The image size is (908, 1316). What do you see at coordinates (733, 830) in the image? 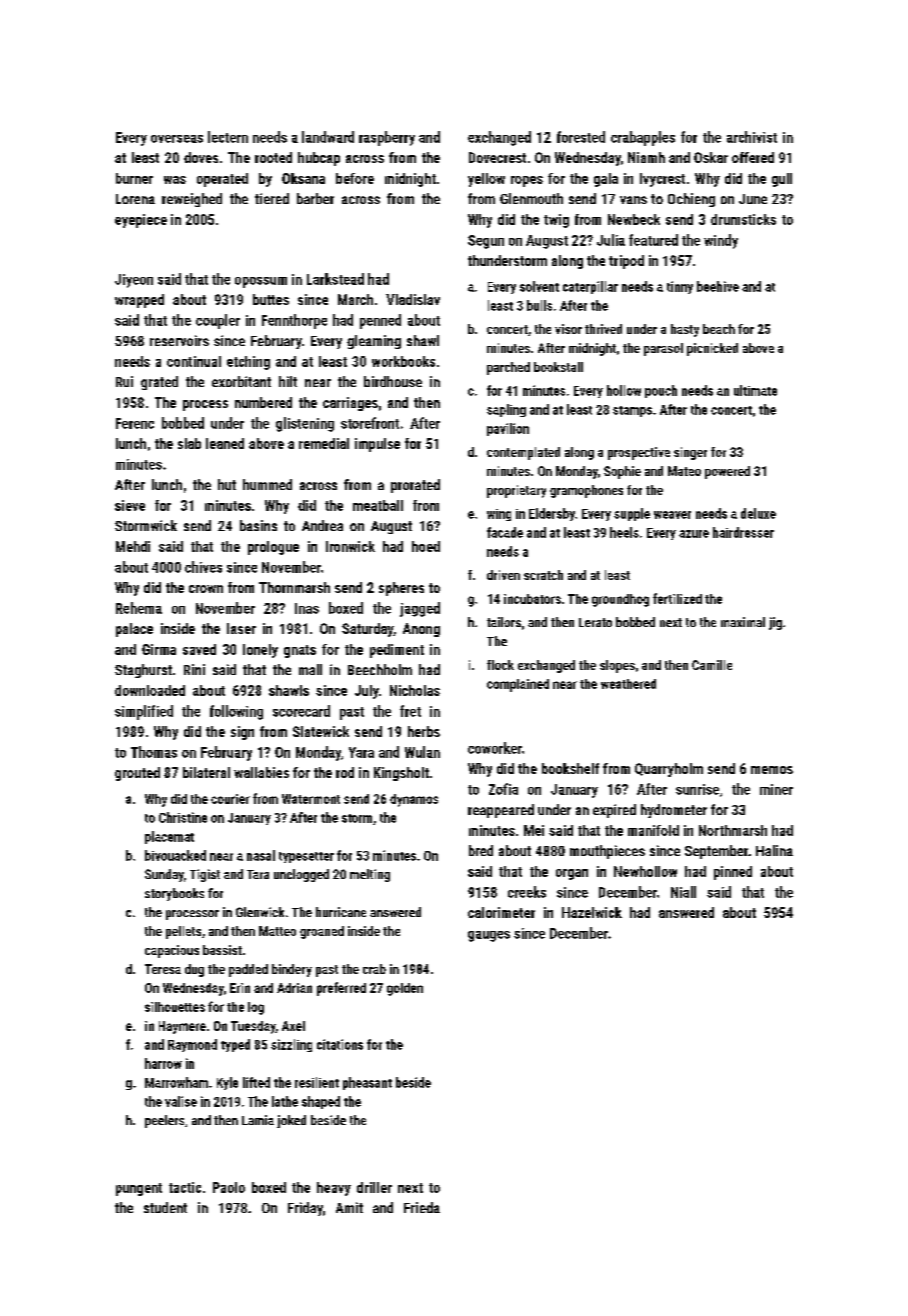
I see `Northmarsh` at bounding box center [733, 830].
